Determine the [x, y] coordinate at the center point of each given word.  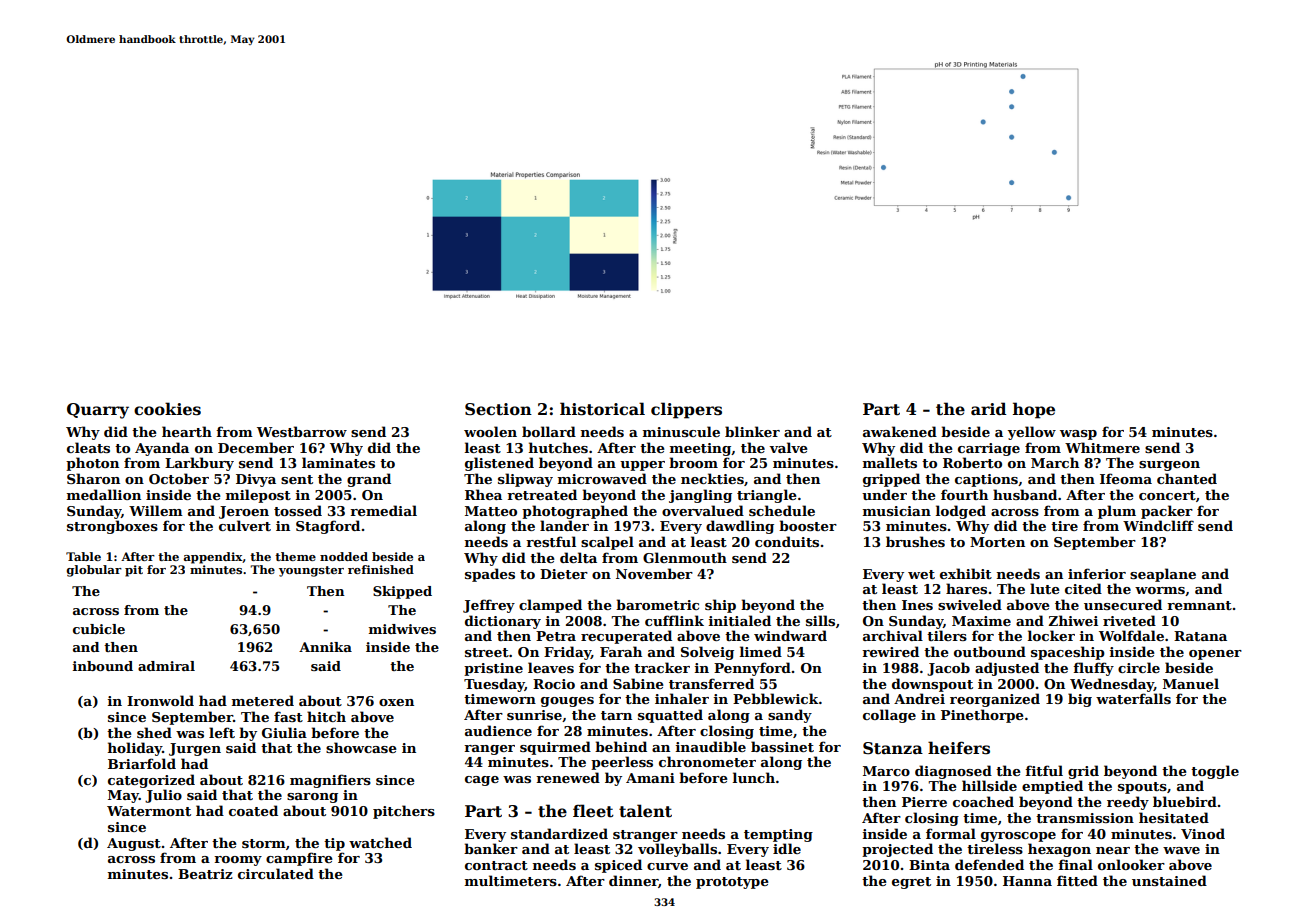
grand [369, 480]
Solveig [707, 653]
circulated [276, 873]
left [222, 732]
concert [1167, 495]
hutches [558, 447]
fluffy [1093, 669]
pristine [493, 669]
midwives [402, 629]
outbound [990, 651]
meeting [700, 449]
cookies [167, 409]
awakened [900, 431]
